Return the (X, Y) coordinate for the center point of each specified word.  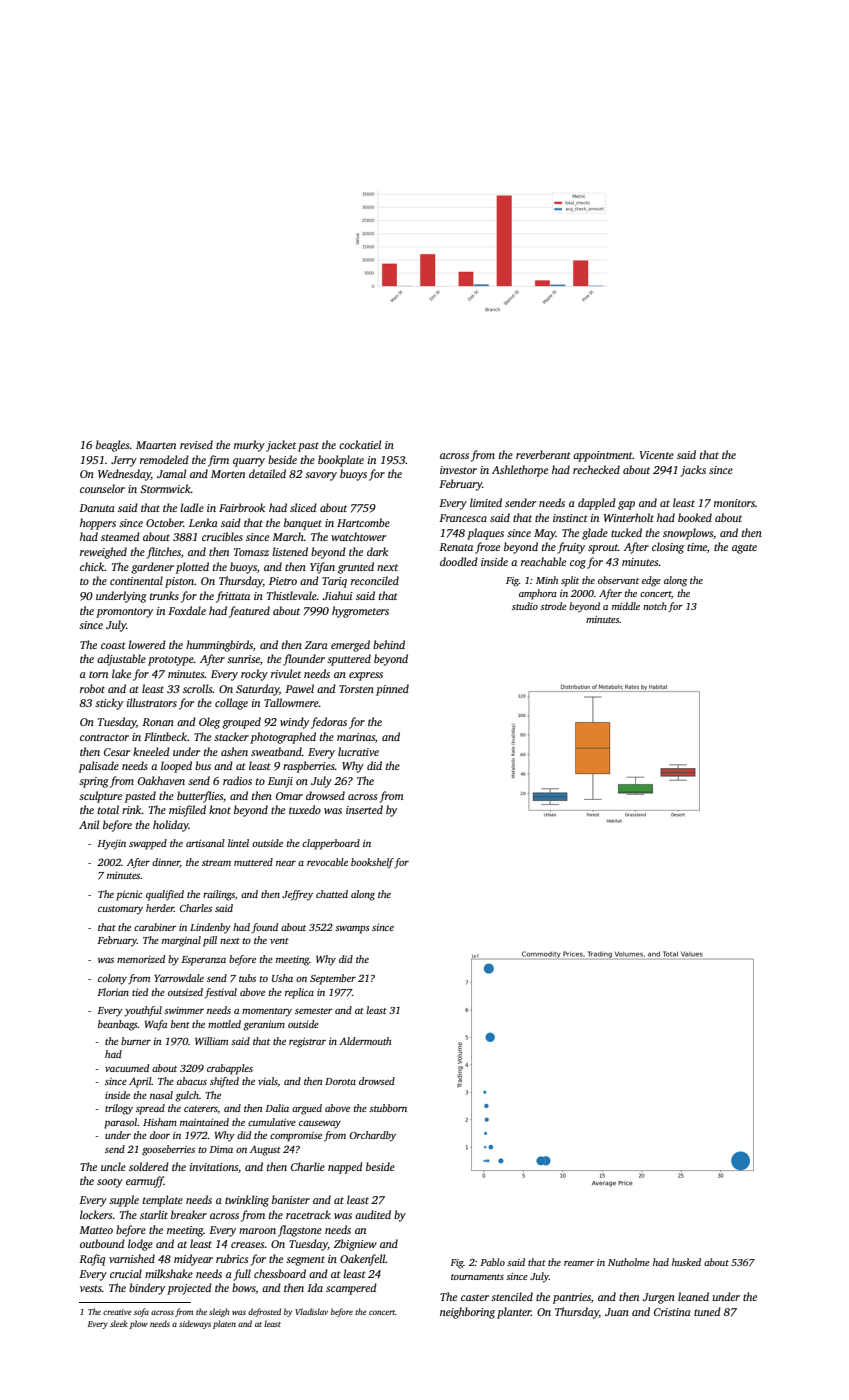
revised (196, 444)
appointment (603, 456)
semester (314, 1011)
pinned (392, 690)
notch (655, 606)
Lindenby (210, 928)
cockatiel (360, 444)
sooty (110, 1183)
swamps (352, 930)
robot (92, 688)
